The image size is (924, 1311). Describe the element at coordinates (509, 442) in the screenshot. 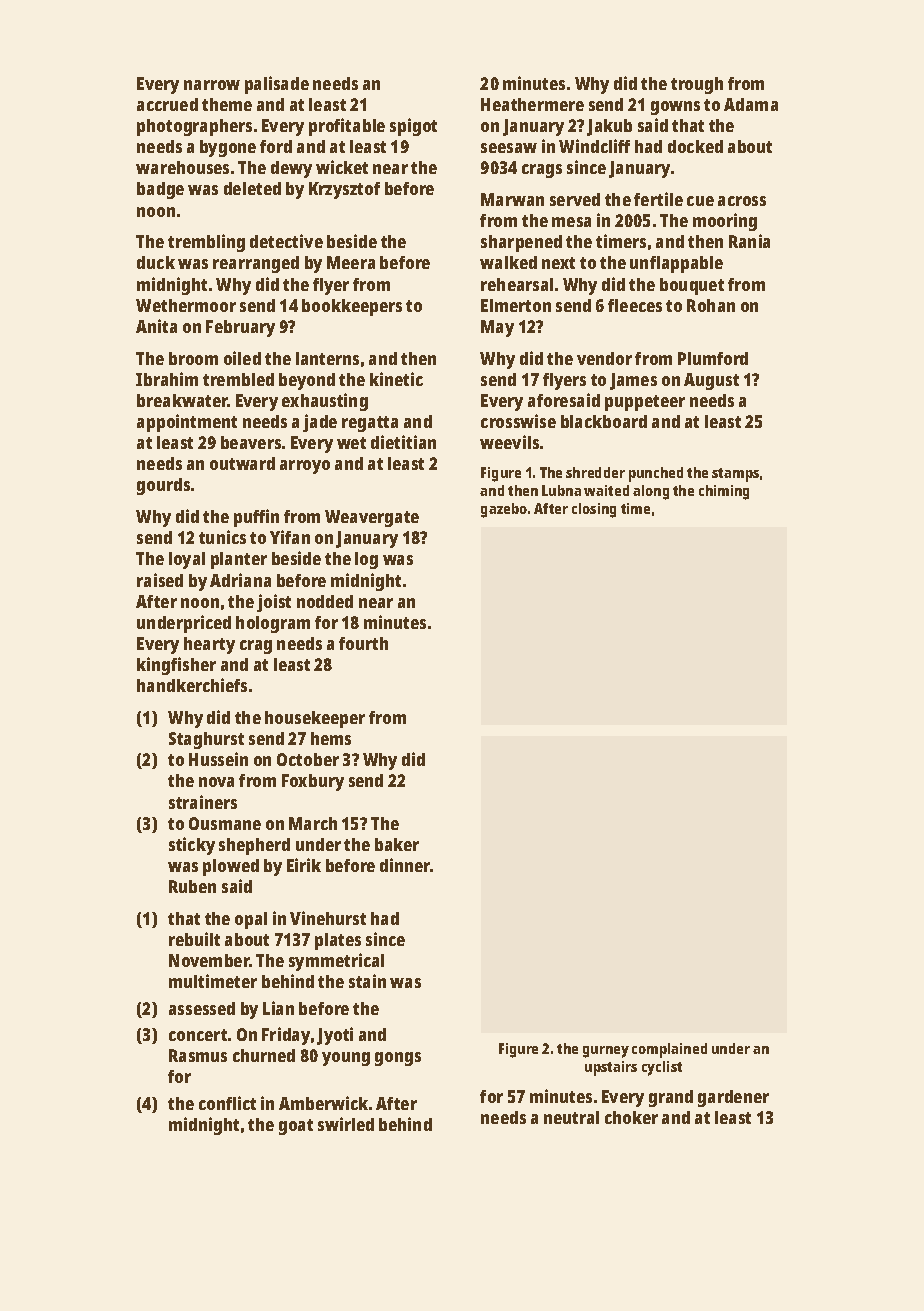

I see `weevils` at that location.
